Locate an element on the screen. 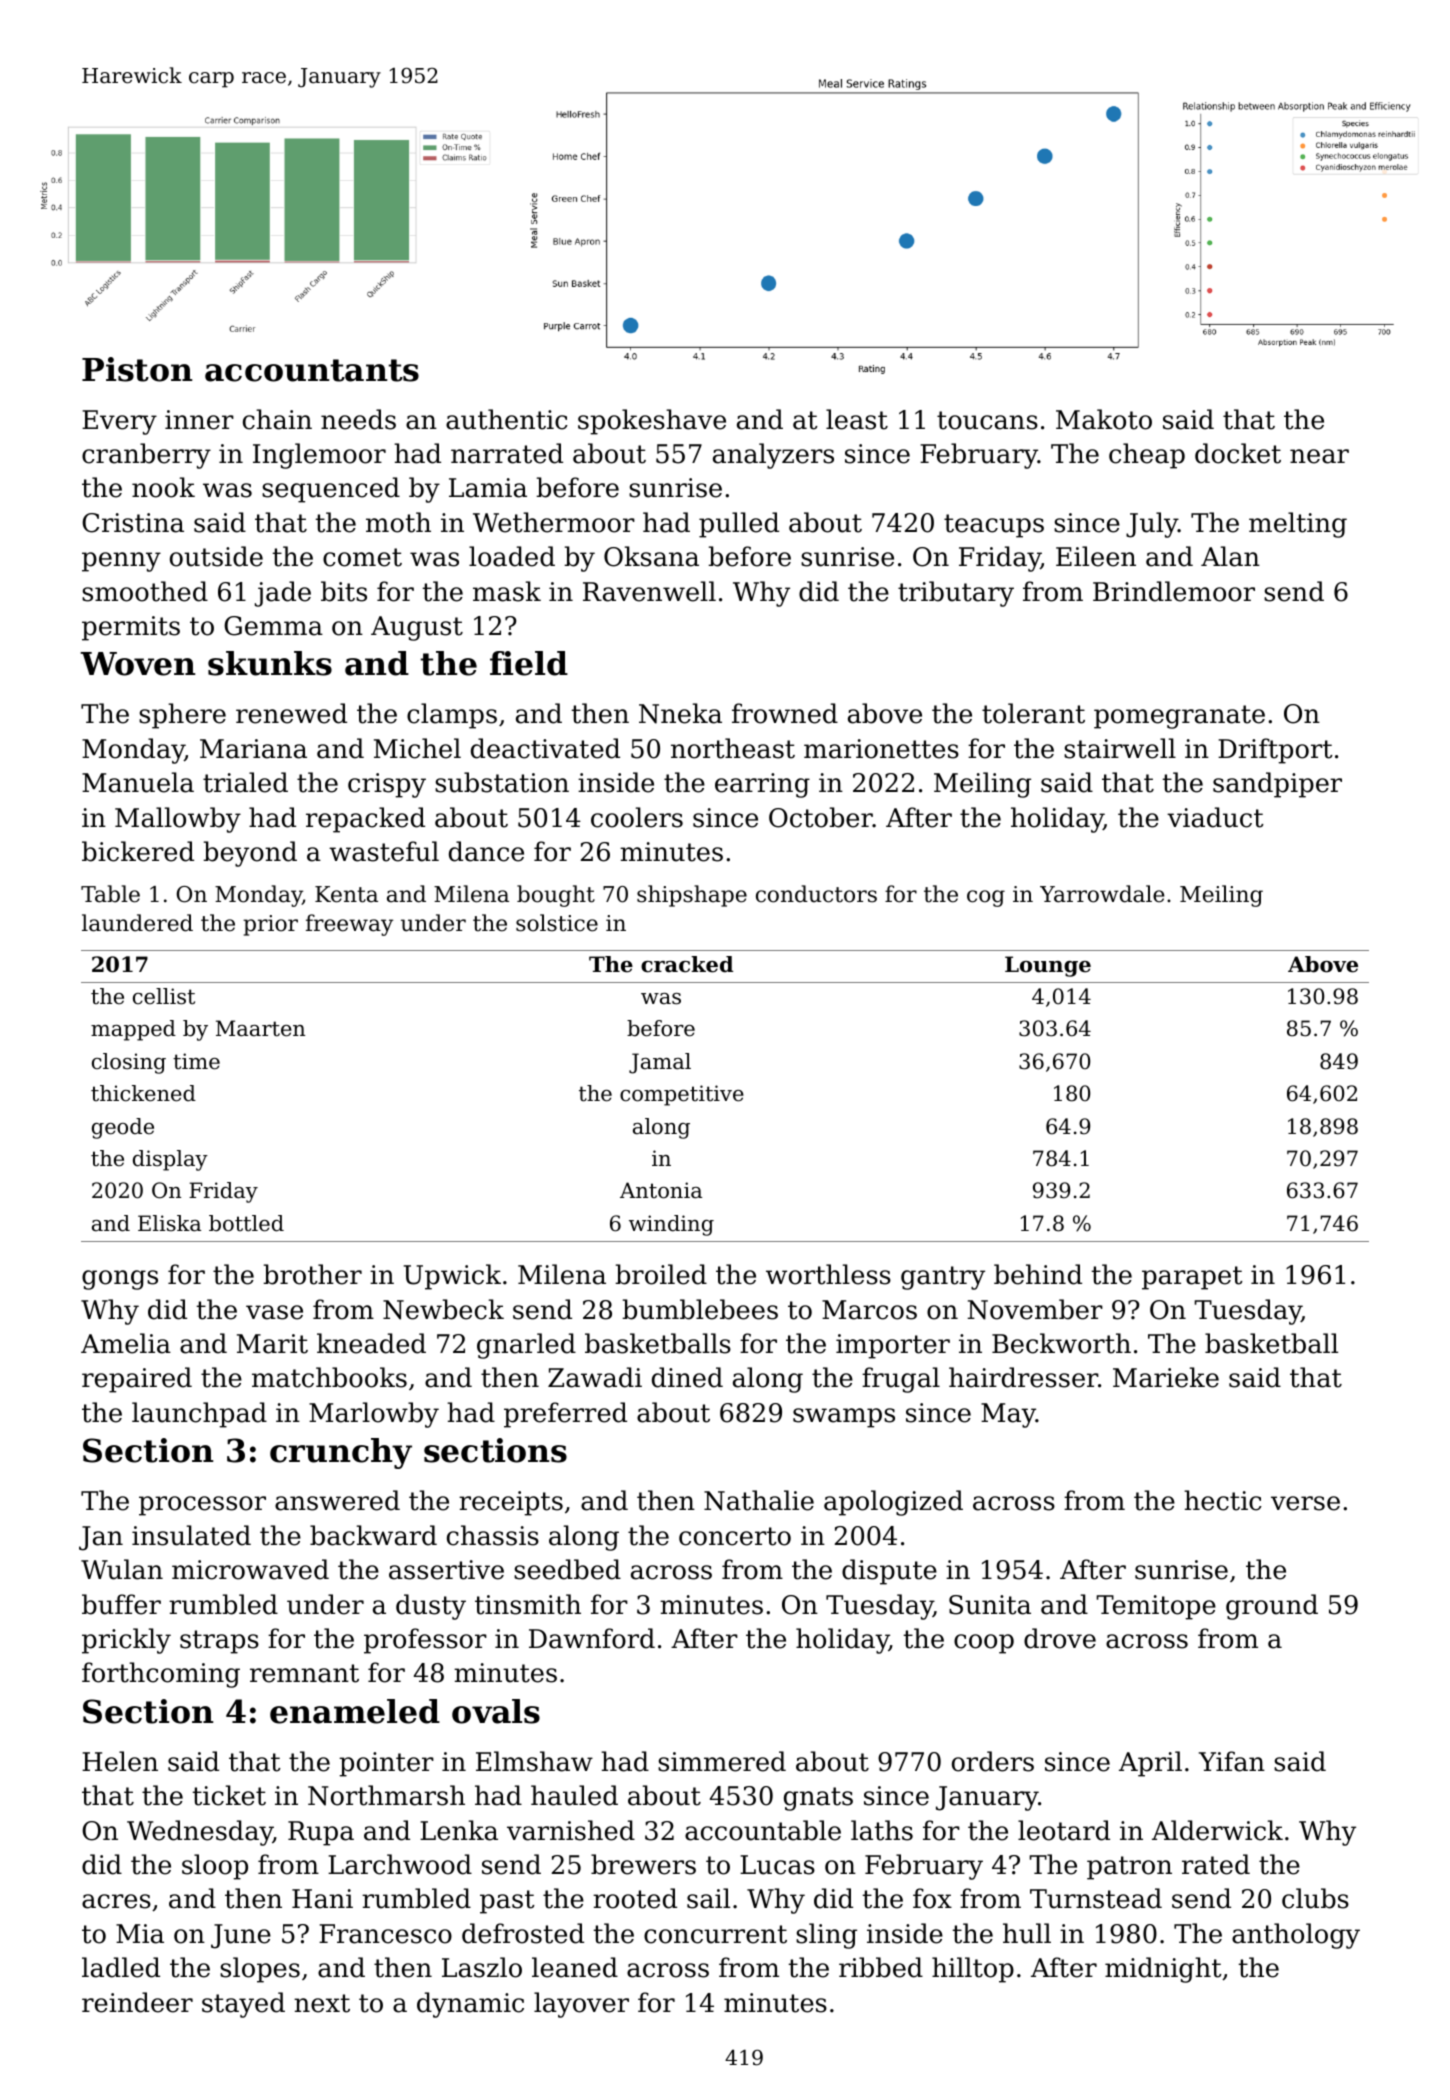 The width and height of the screenshot is (1450, 2100). anthology is located at coordinates (1296, 1936).
